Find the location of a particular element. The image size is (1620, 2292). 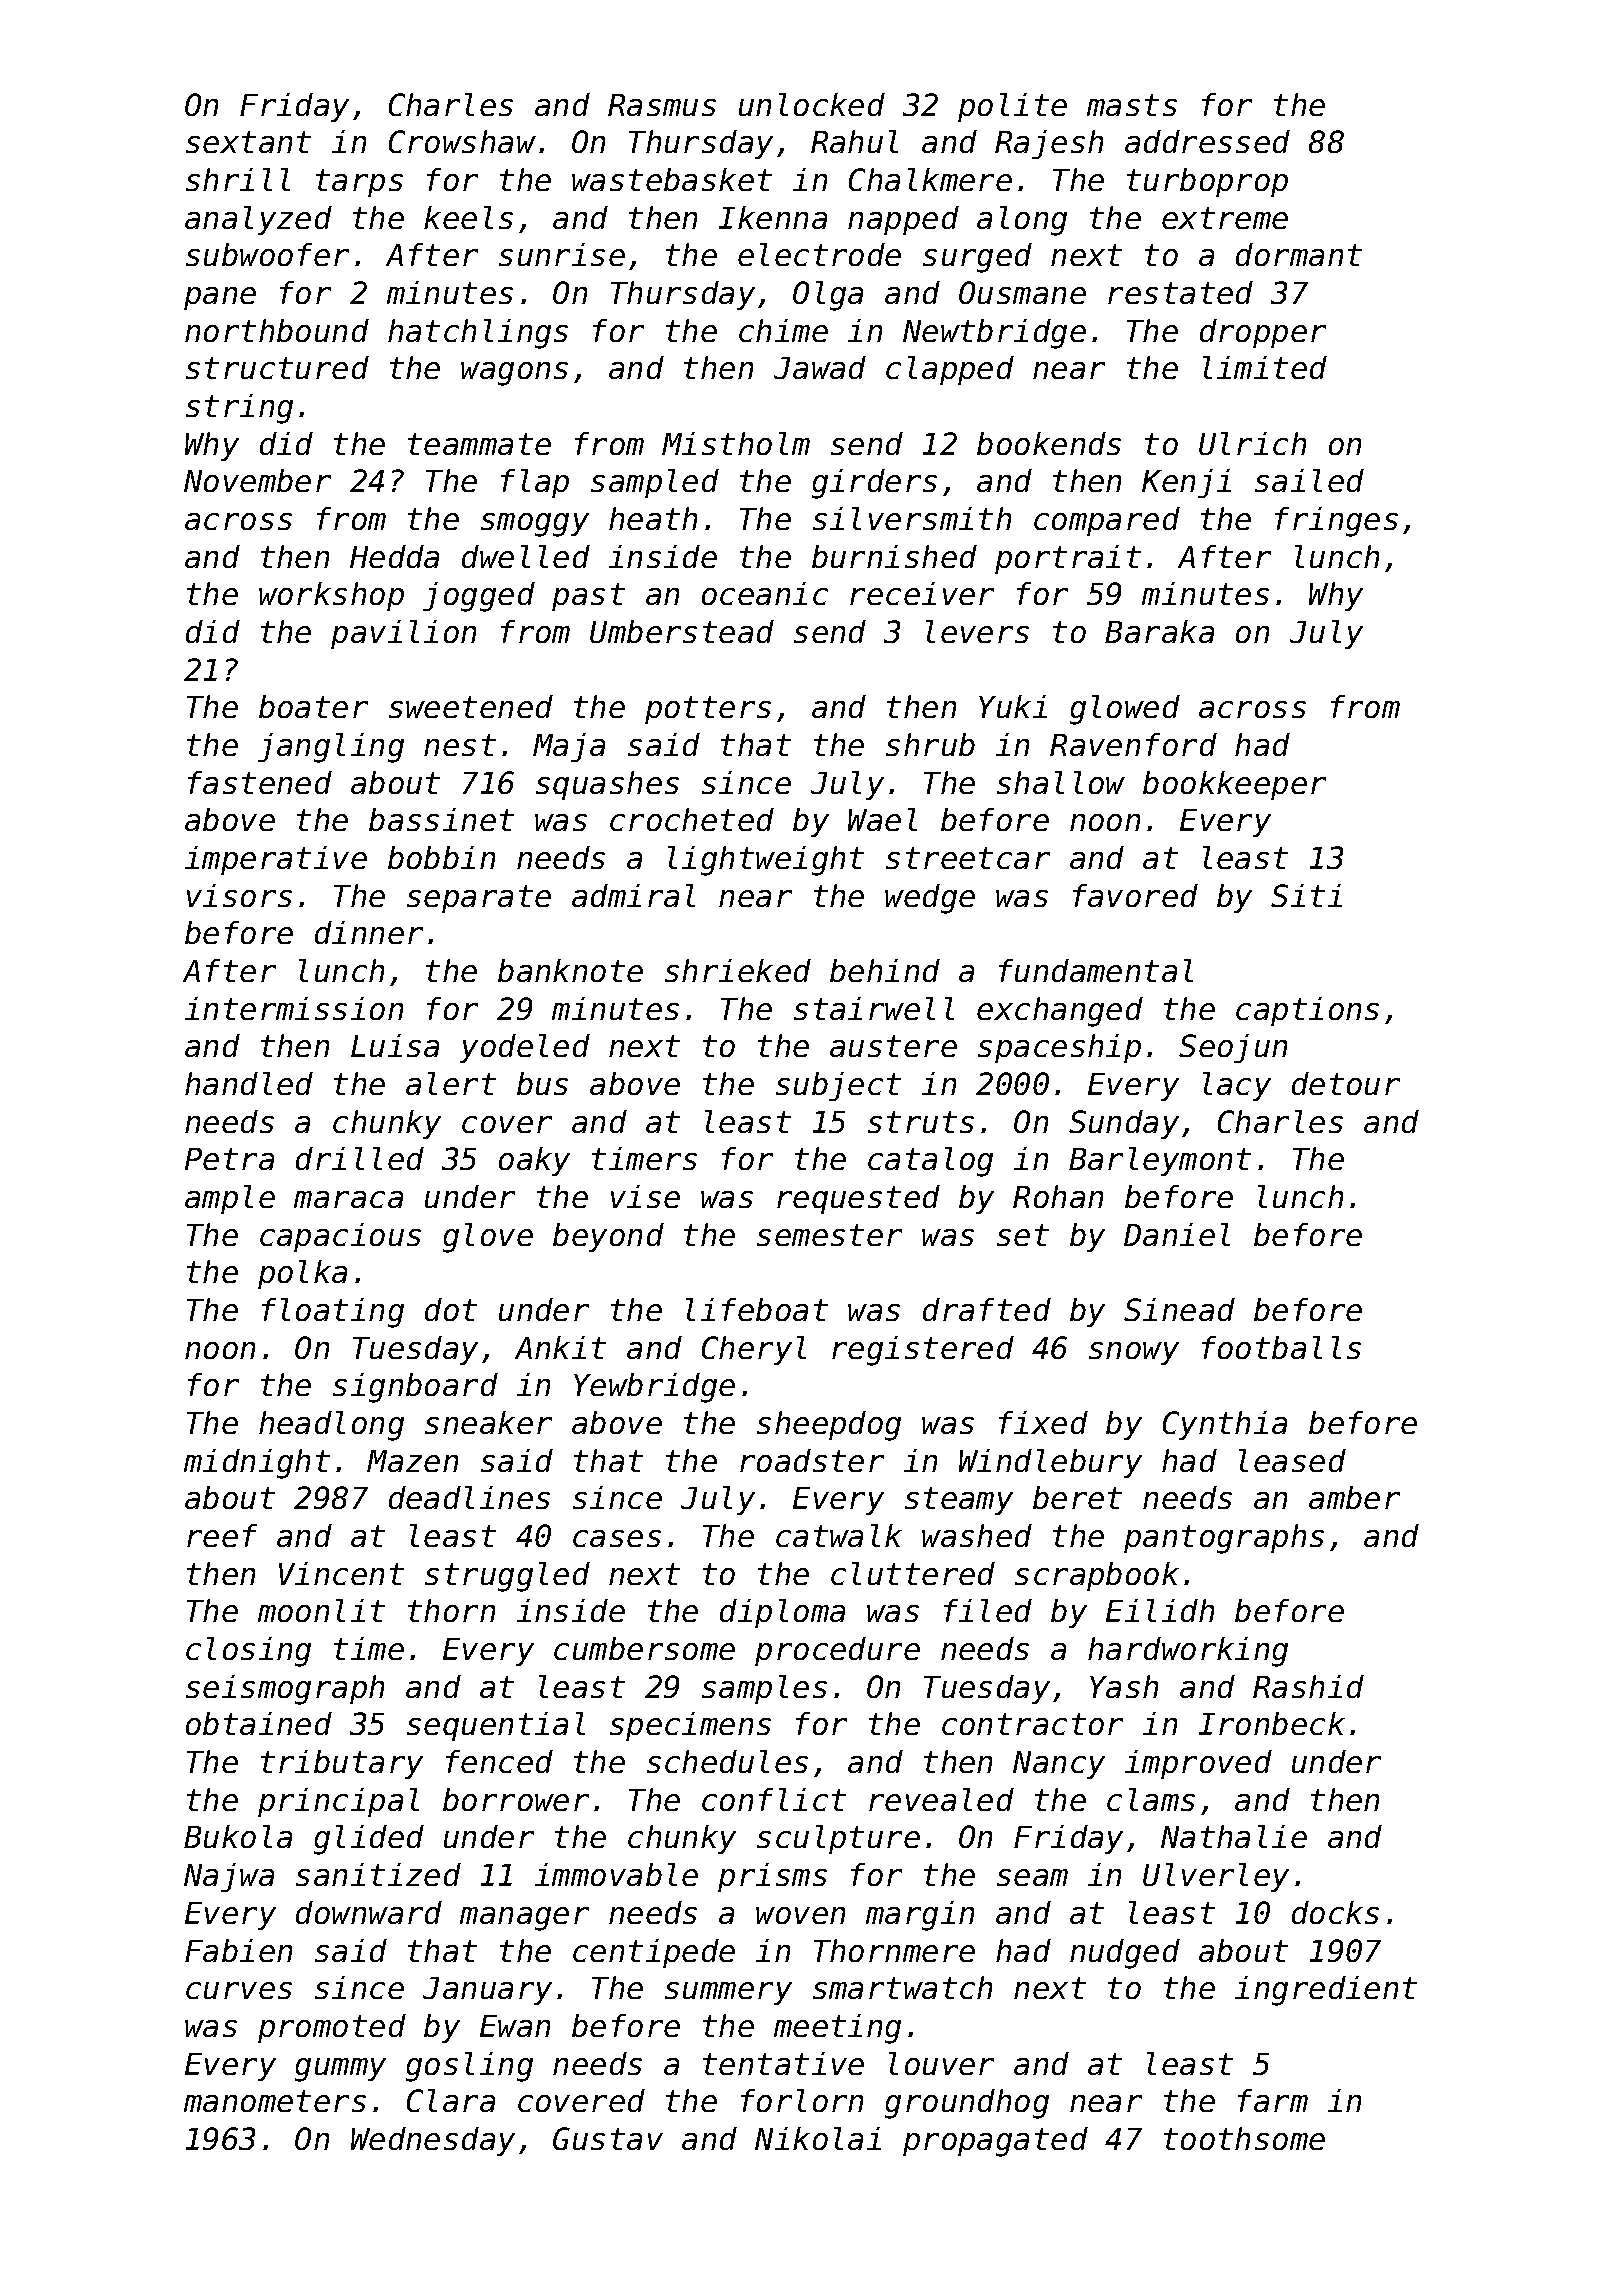

toothsome is located at coordinates (1244, 2138).
